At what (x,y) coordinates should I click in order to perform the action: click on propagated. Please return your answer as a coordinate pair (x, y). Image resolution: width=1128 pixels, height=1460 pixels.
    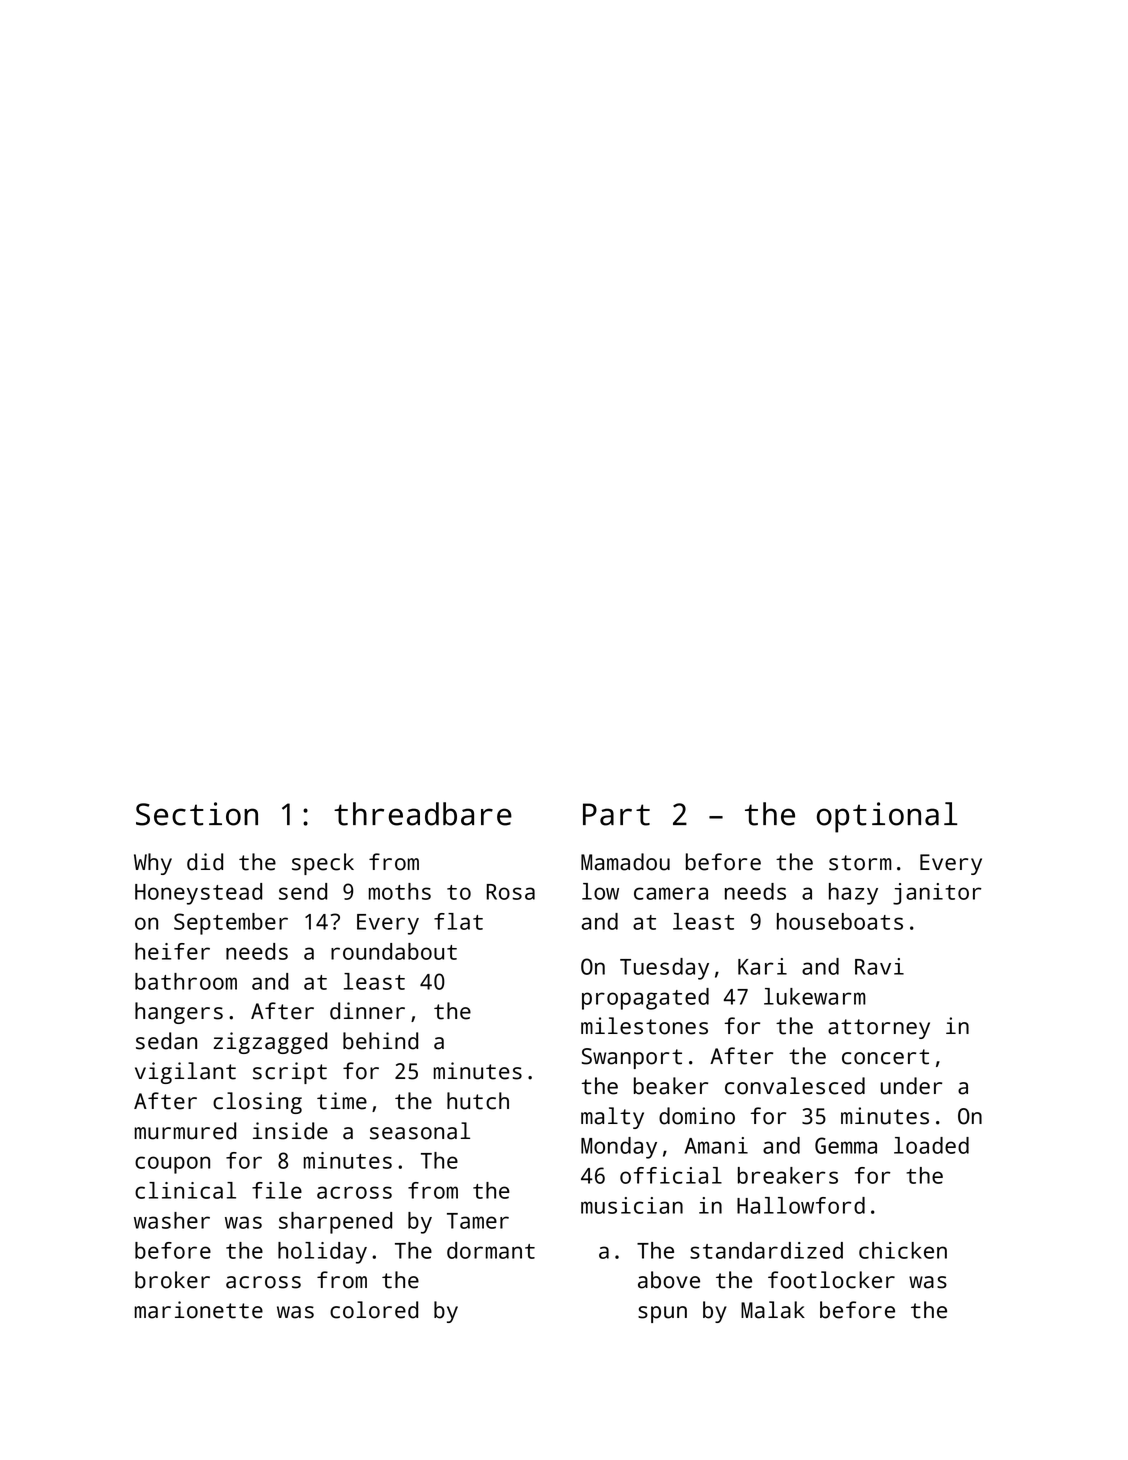
    Looking at the image, I should click on (645, 999).
